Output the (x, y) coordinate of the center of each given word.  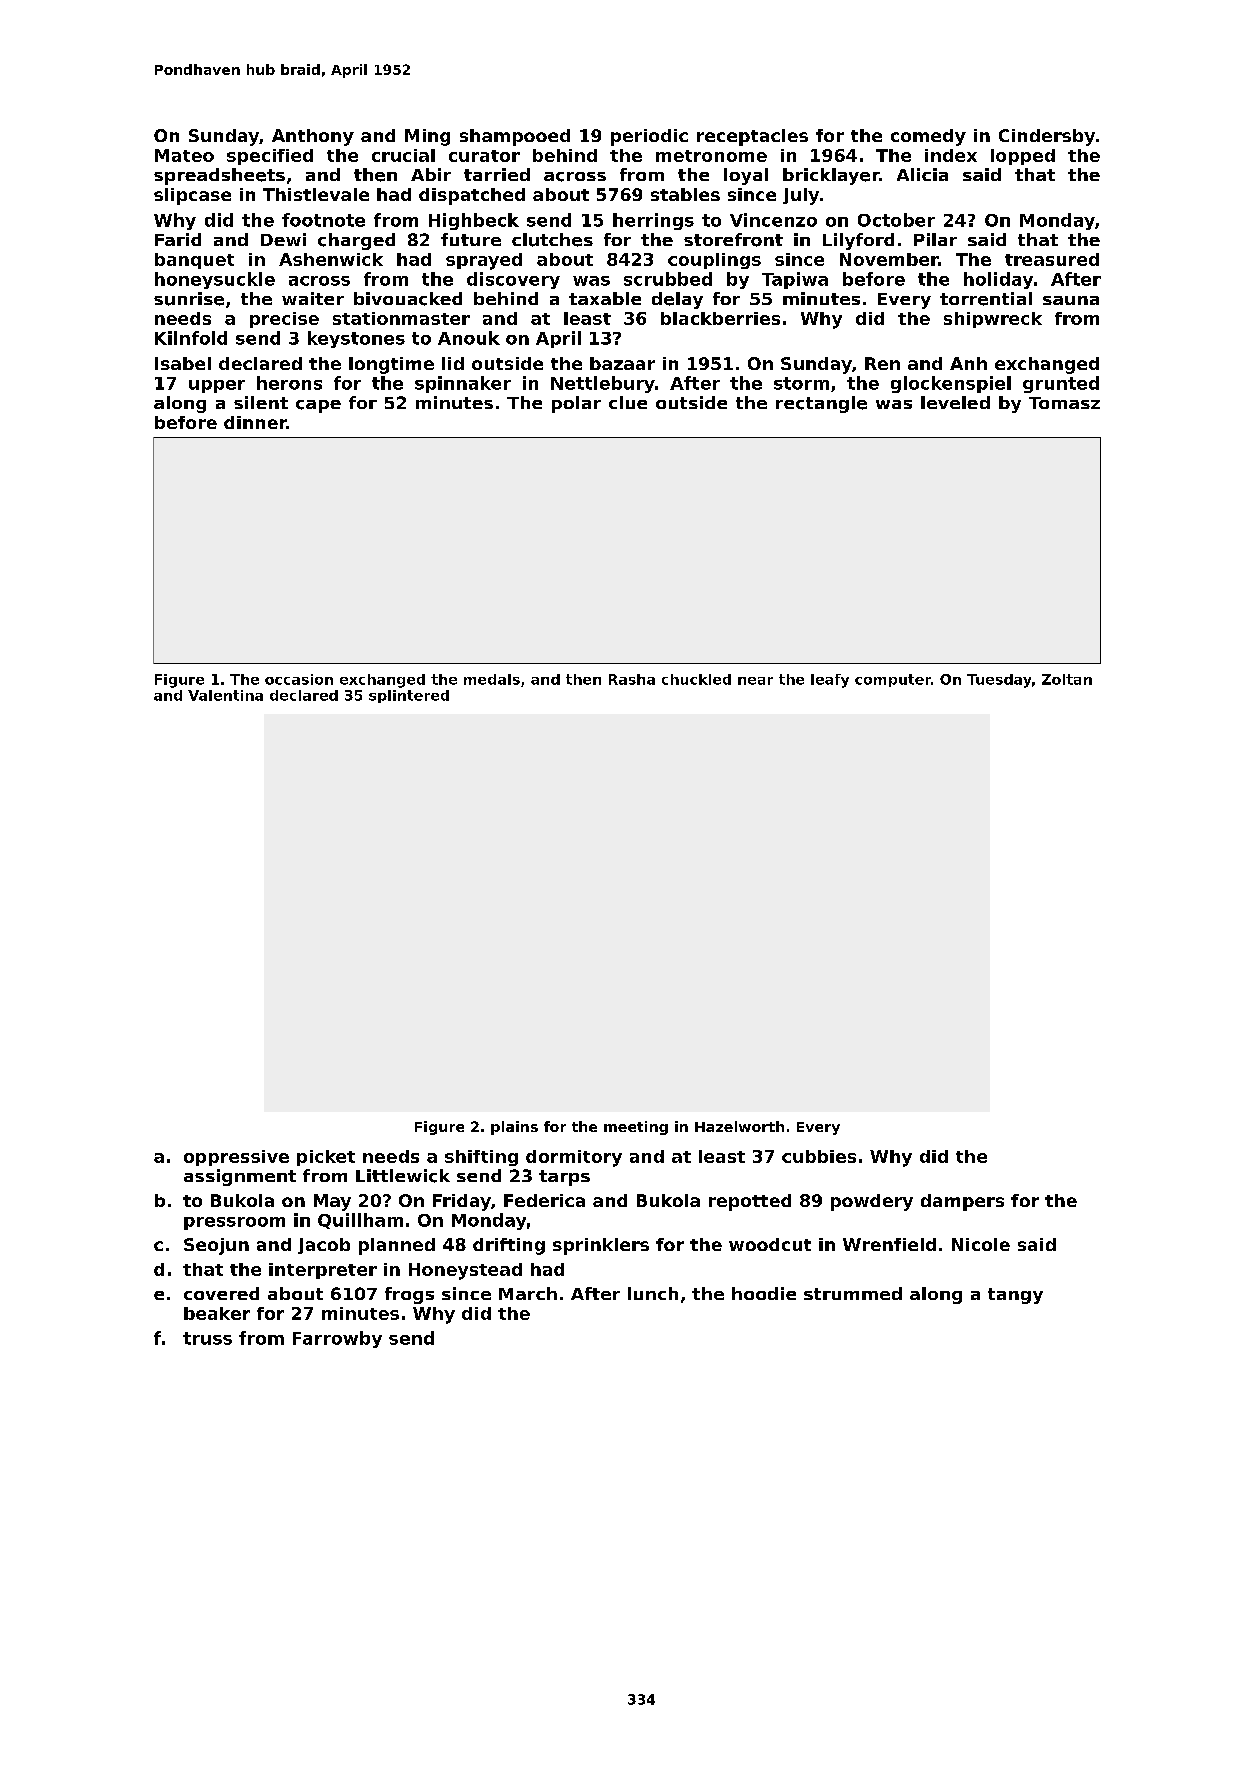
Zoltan (1067, 679)
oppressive (236, 1158)
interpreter (323, 1271)
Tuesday (999, 681)
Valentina (225, 695)
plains (514, 1128)
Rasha (632, 679)
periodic (649, 137)
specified (270, 157)
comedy (928, 137)
